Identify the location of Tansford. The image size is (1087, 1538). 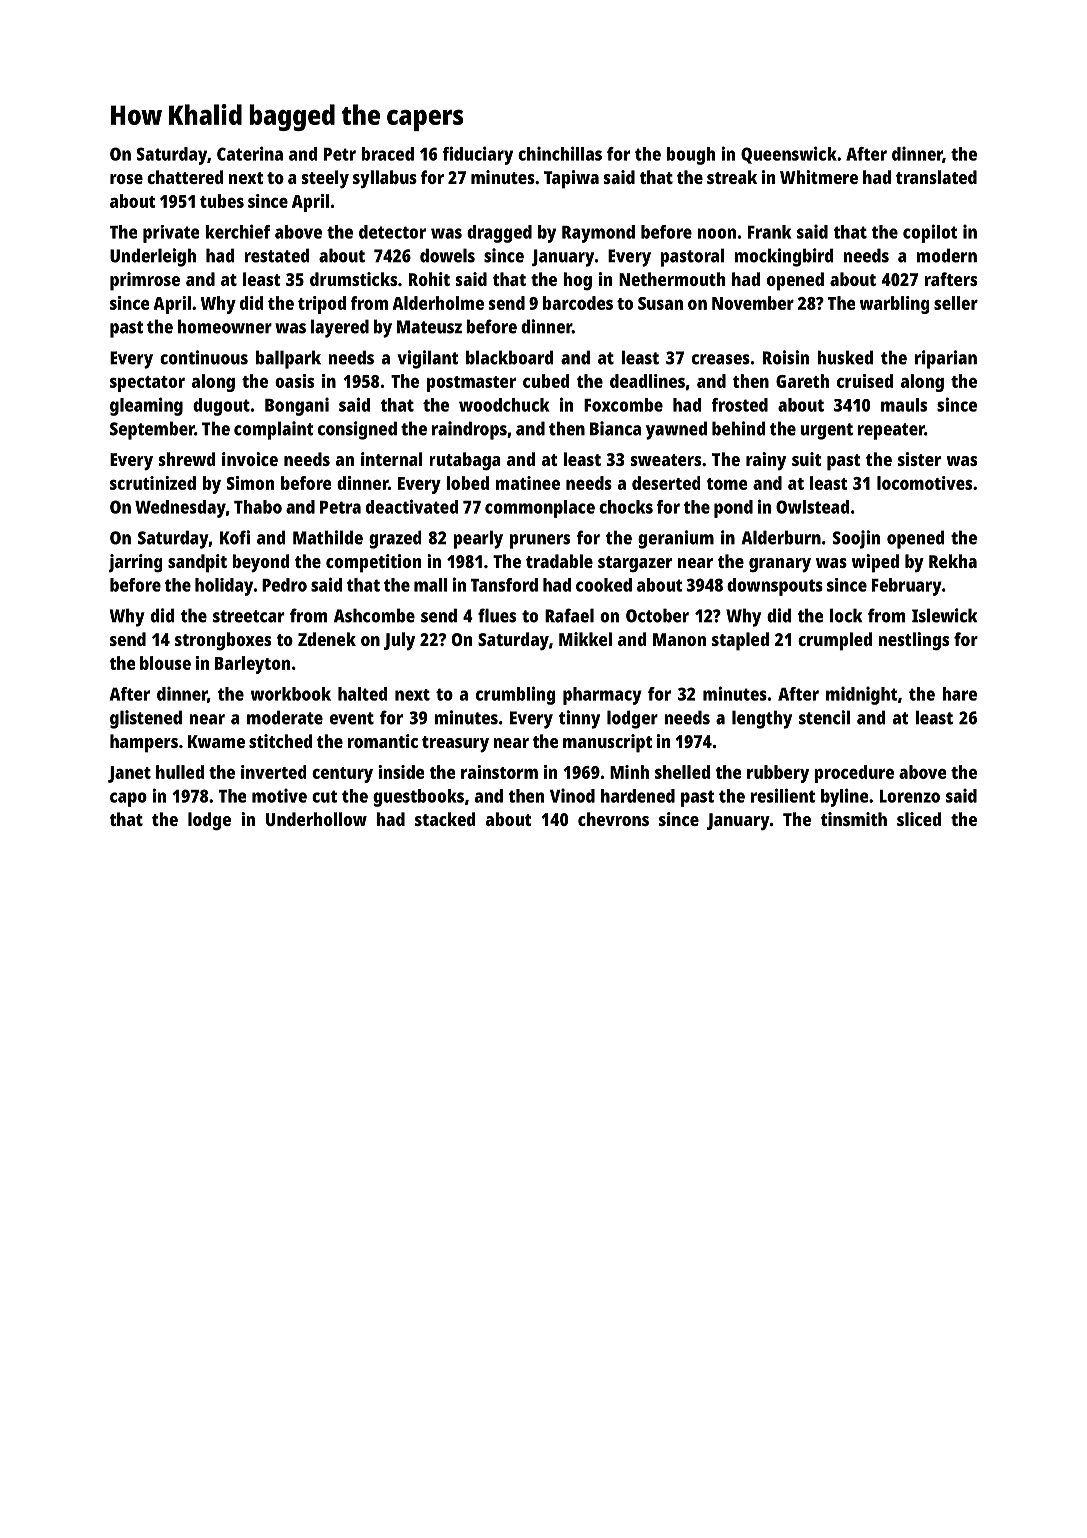
(504, 585).
